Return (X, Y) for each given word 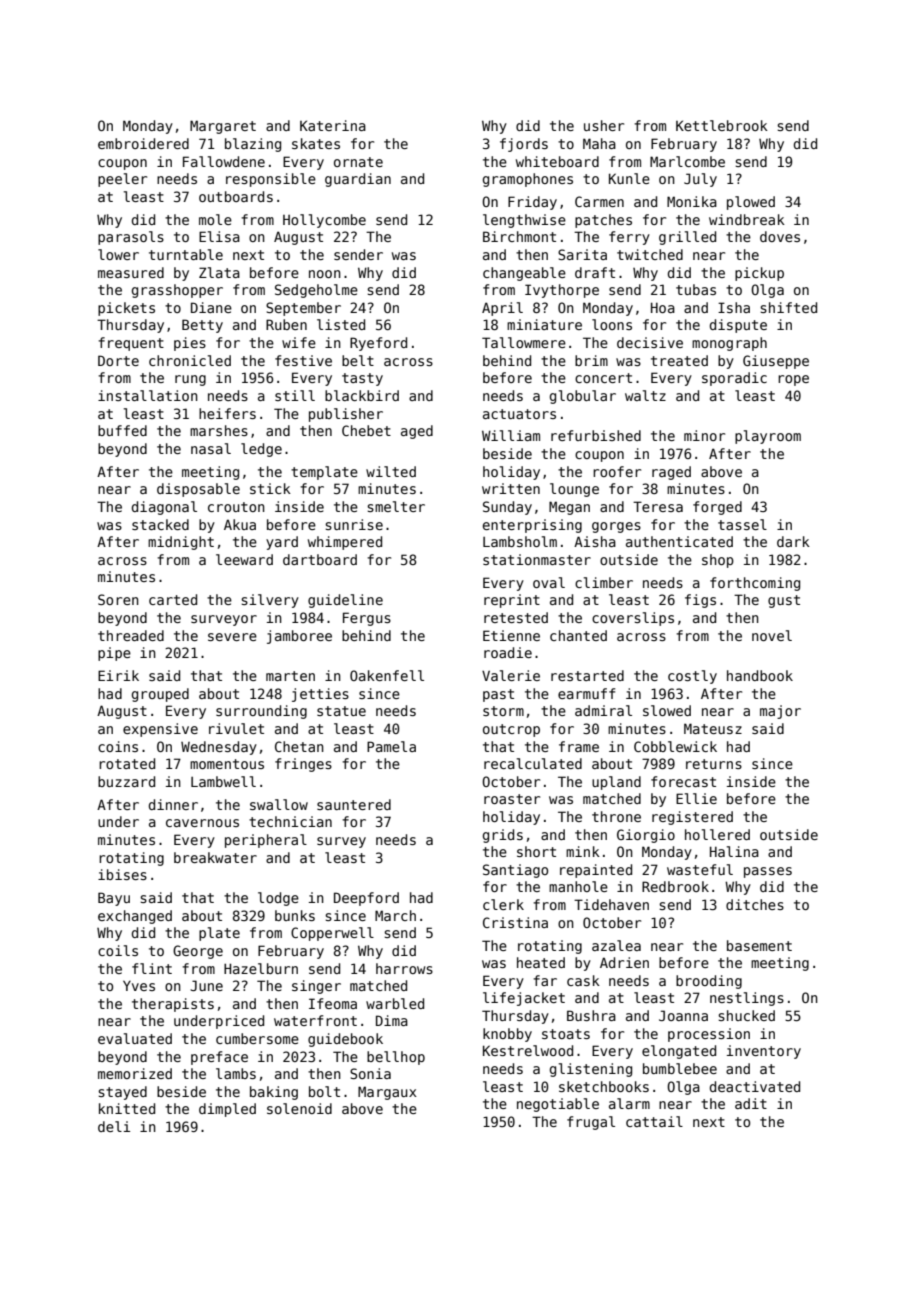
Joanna (683, 1015)
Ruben (286, 324)
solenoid (299, 1108)
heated (541, 962)
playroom (768, 437)
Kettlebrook (722, 125)
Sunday (507, 508)
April (502, 309)
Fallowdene (224, 161)
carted (173, 599)
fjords (524, 145)
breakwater (215, 857)
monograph (729, 344)
